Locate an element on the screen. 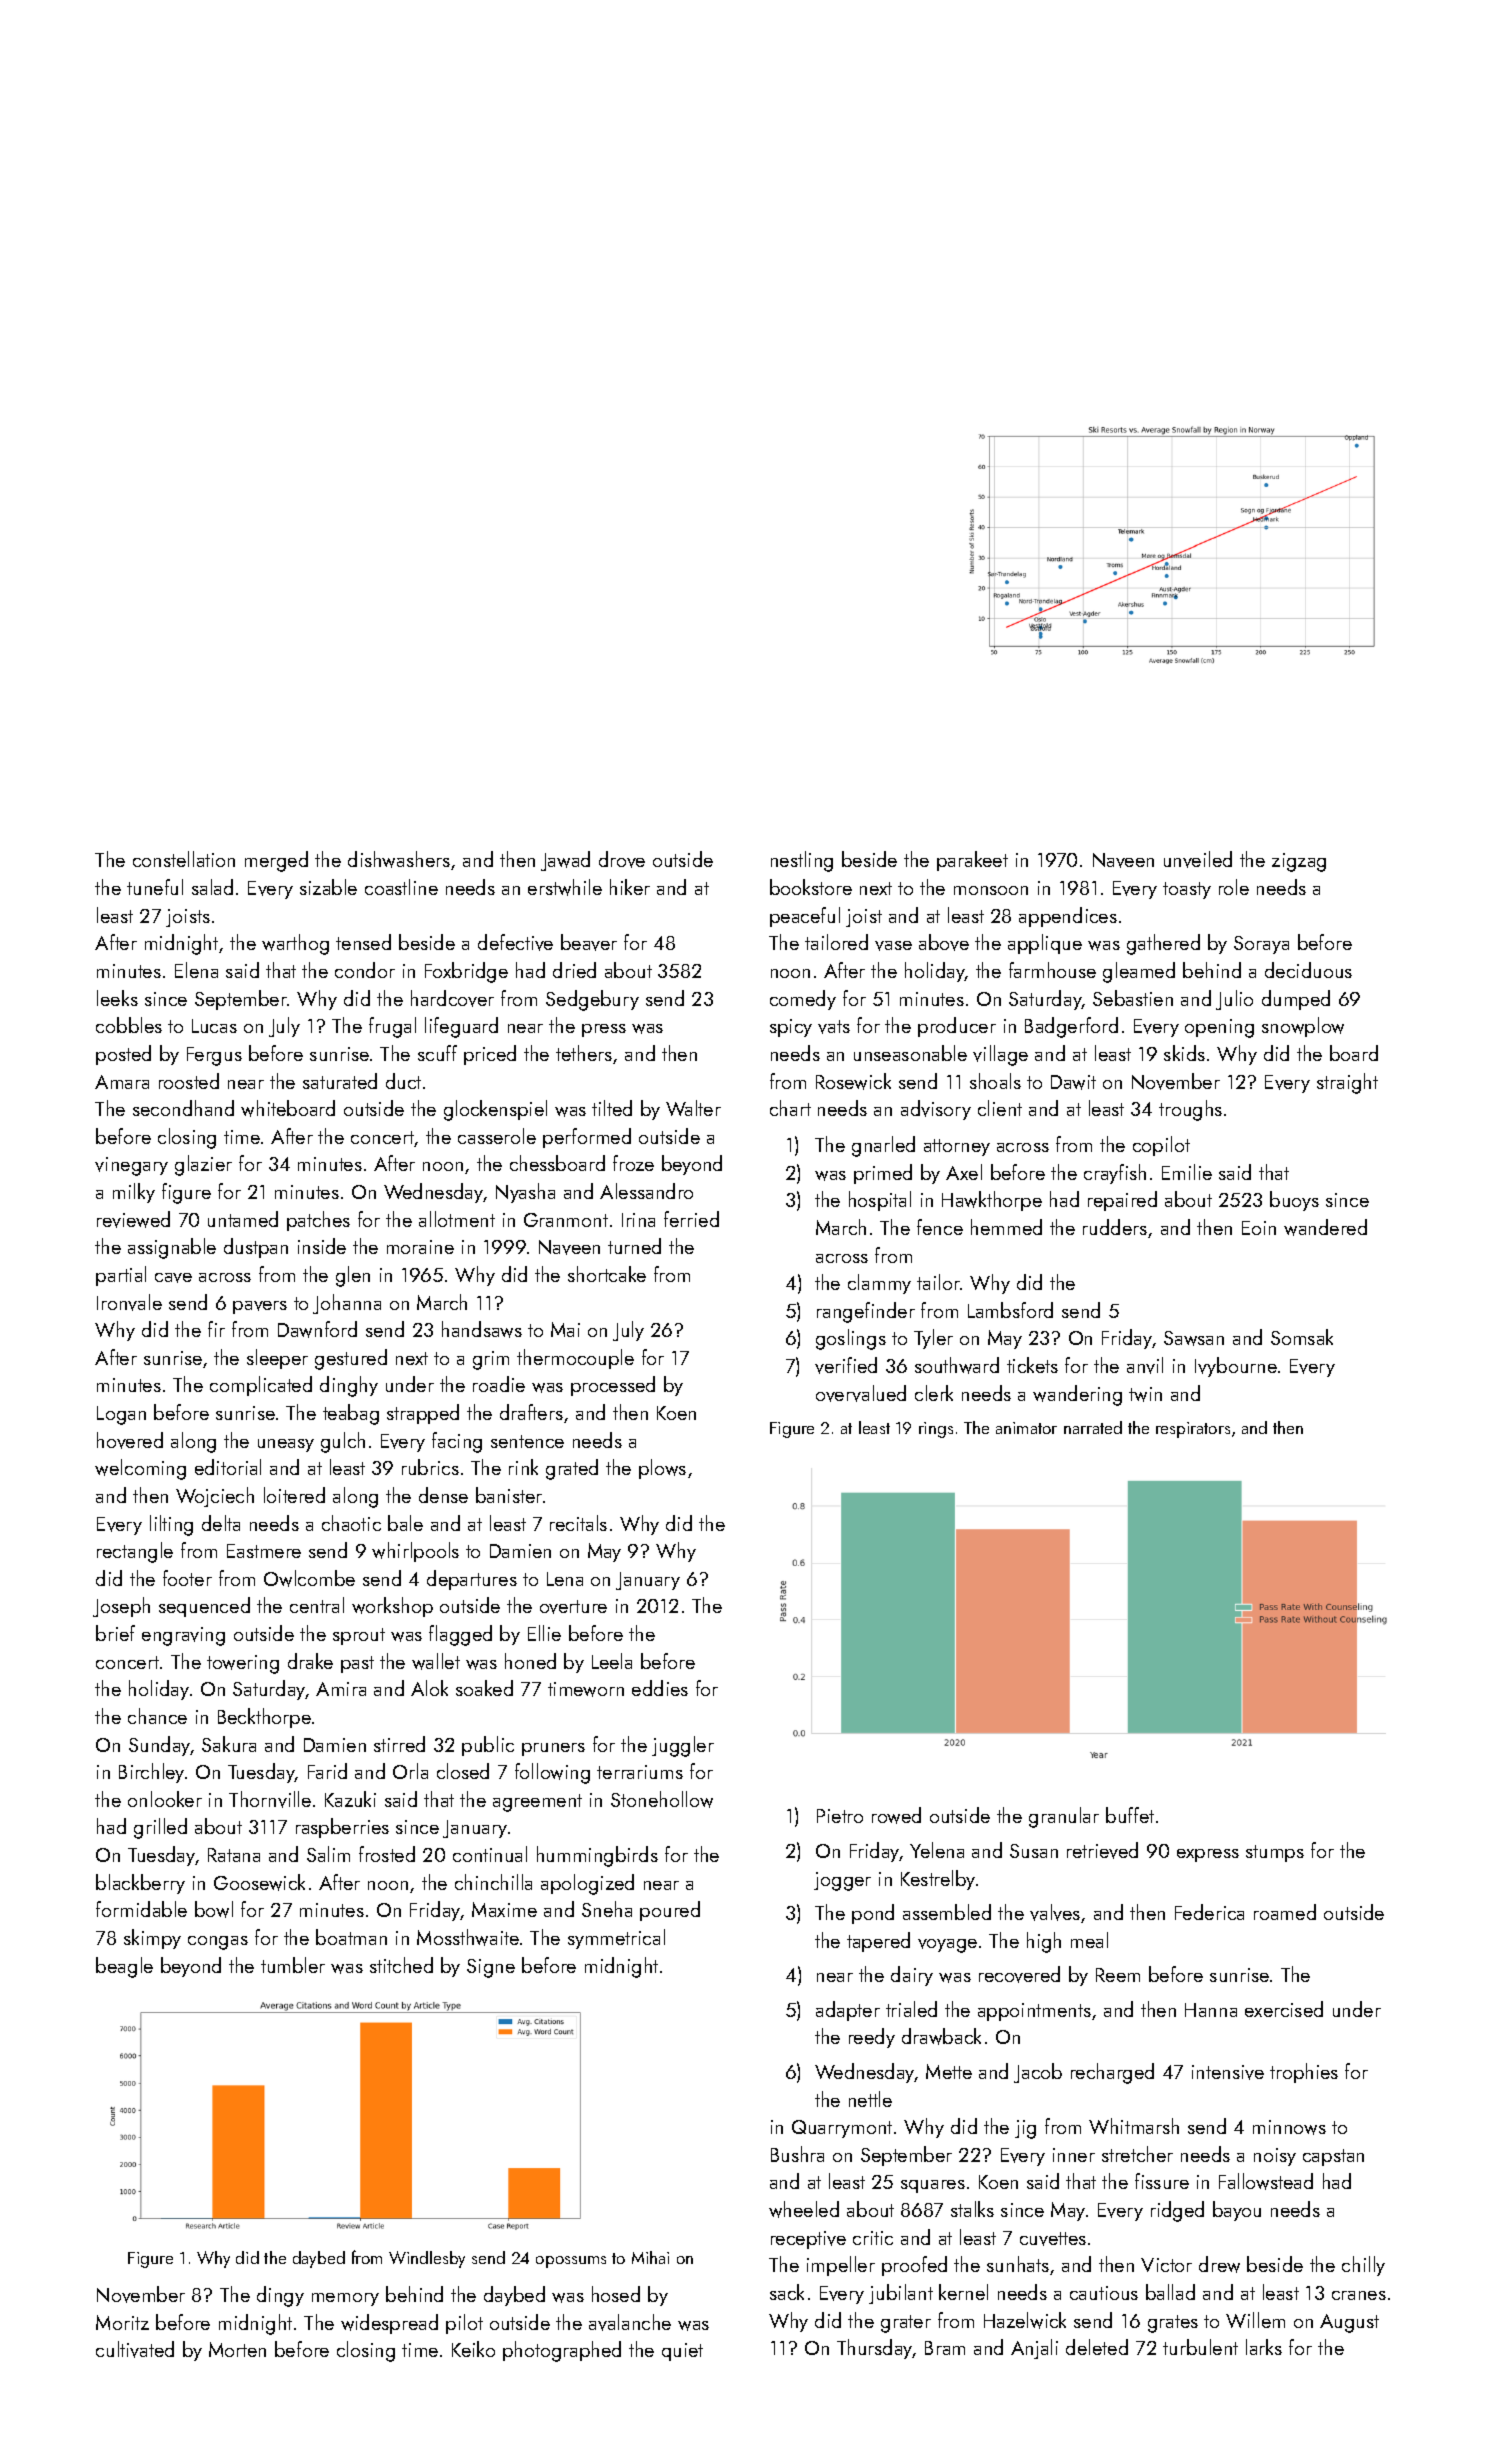 This screenshot has width=1496, height=2464. Stonehollow is located at coordinates (662, 1799).
